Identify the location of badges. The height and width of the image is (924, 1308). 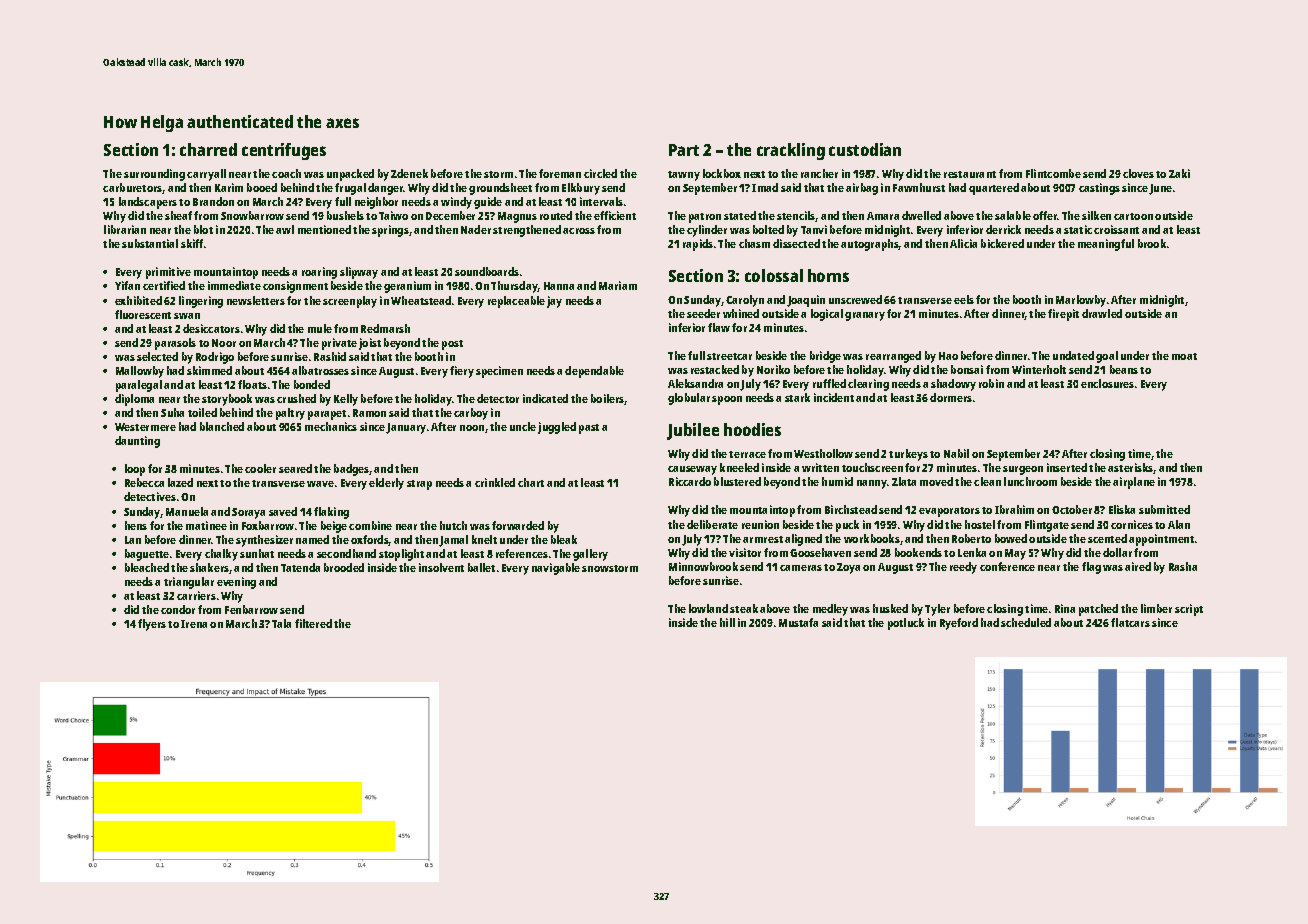
(351, 470).
